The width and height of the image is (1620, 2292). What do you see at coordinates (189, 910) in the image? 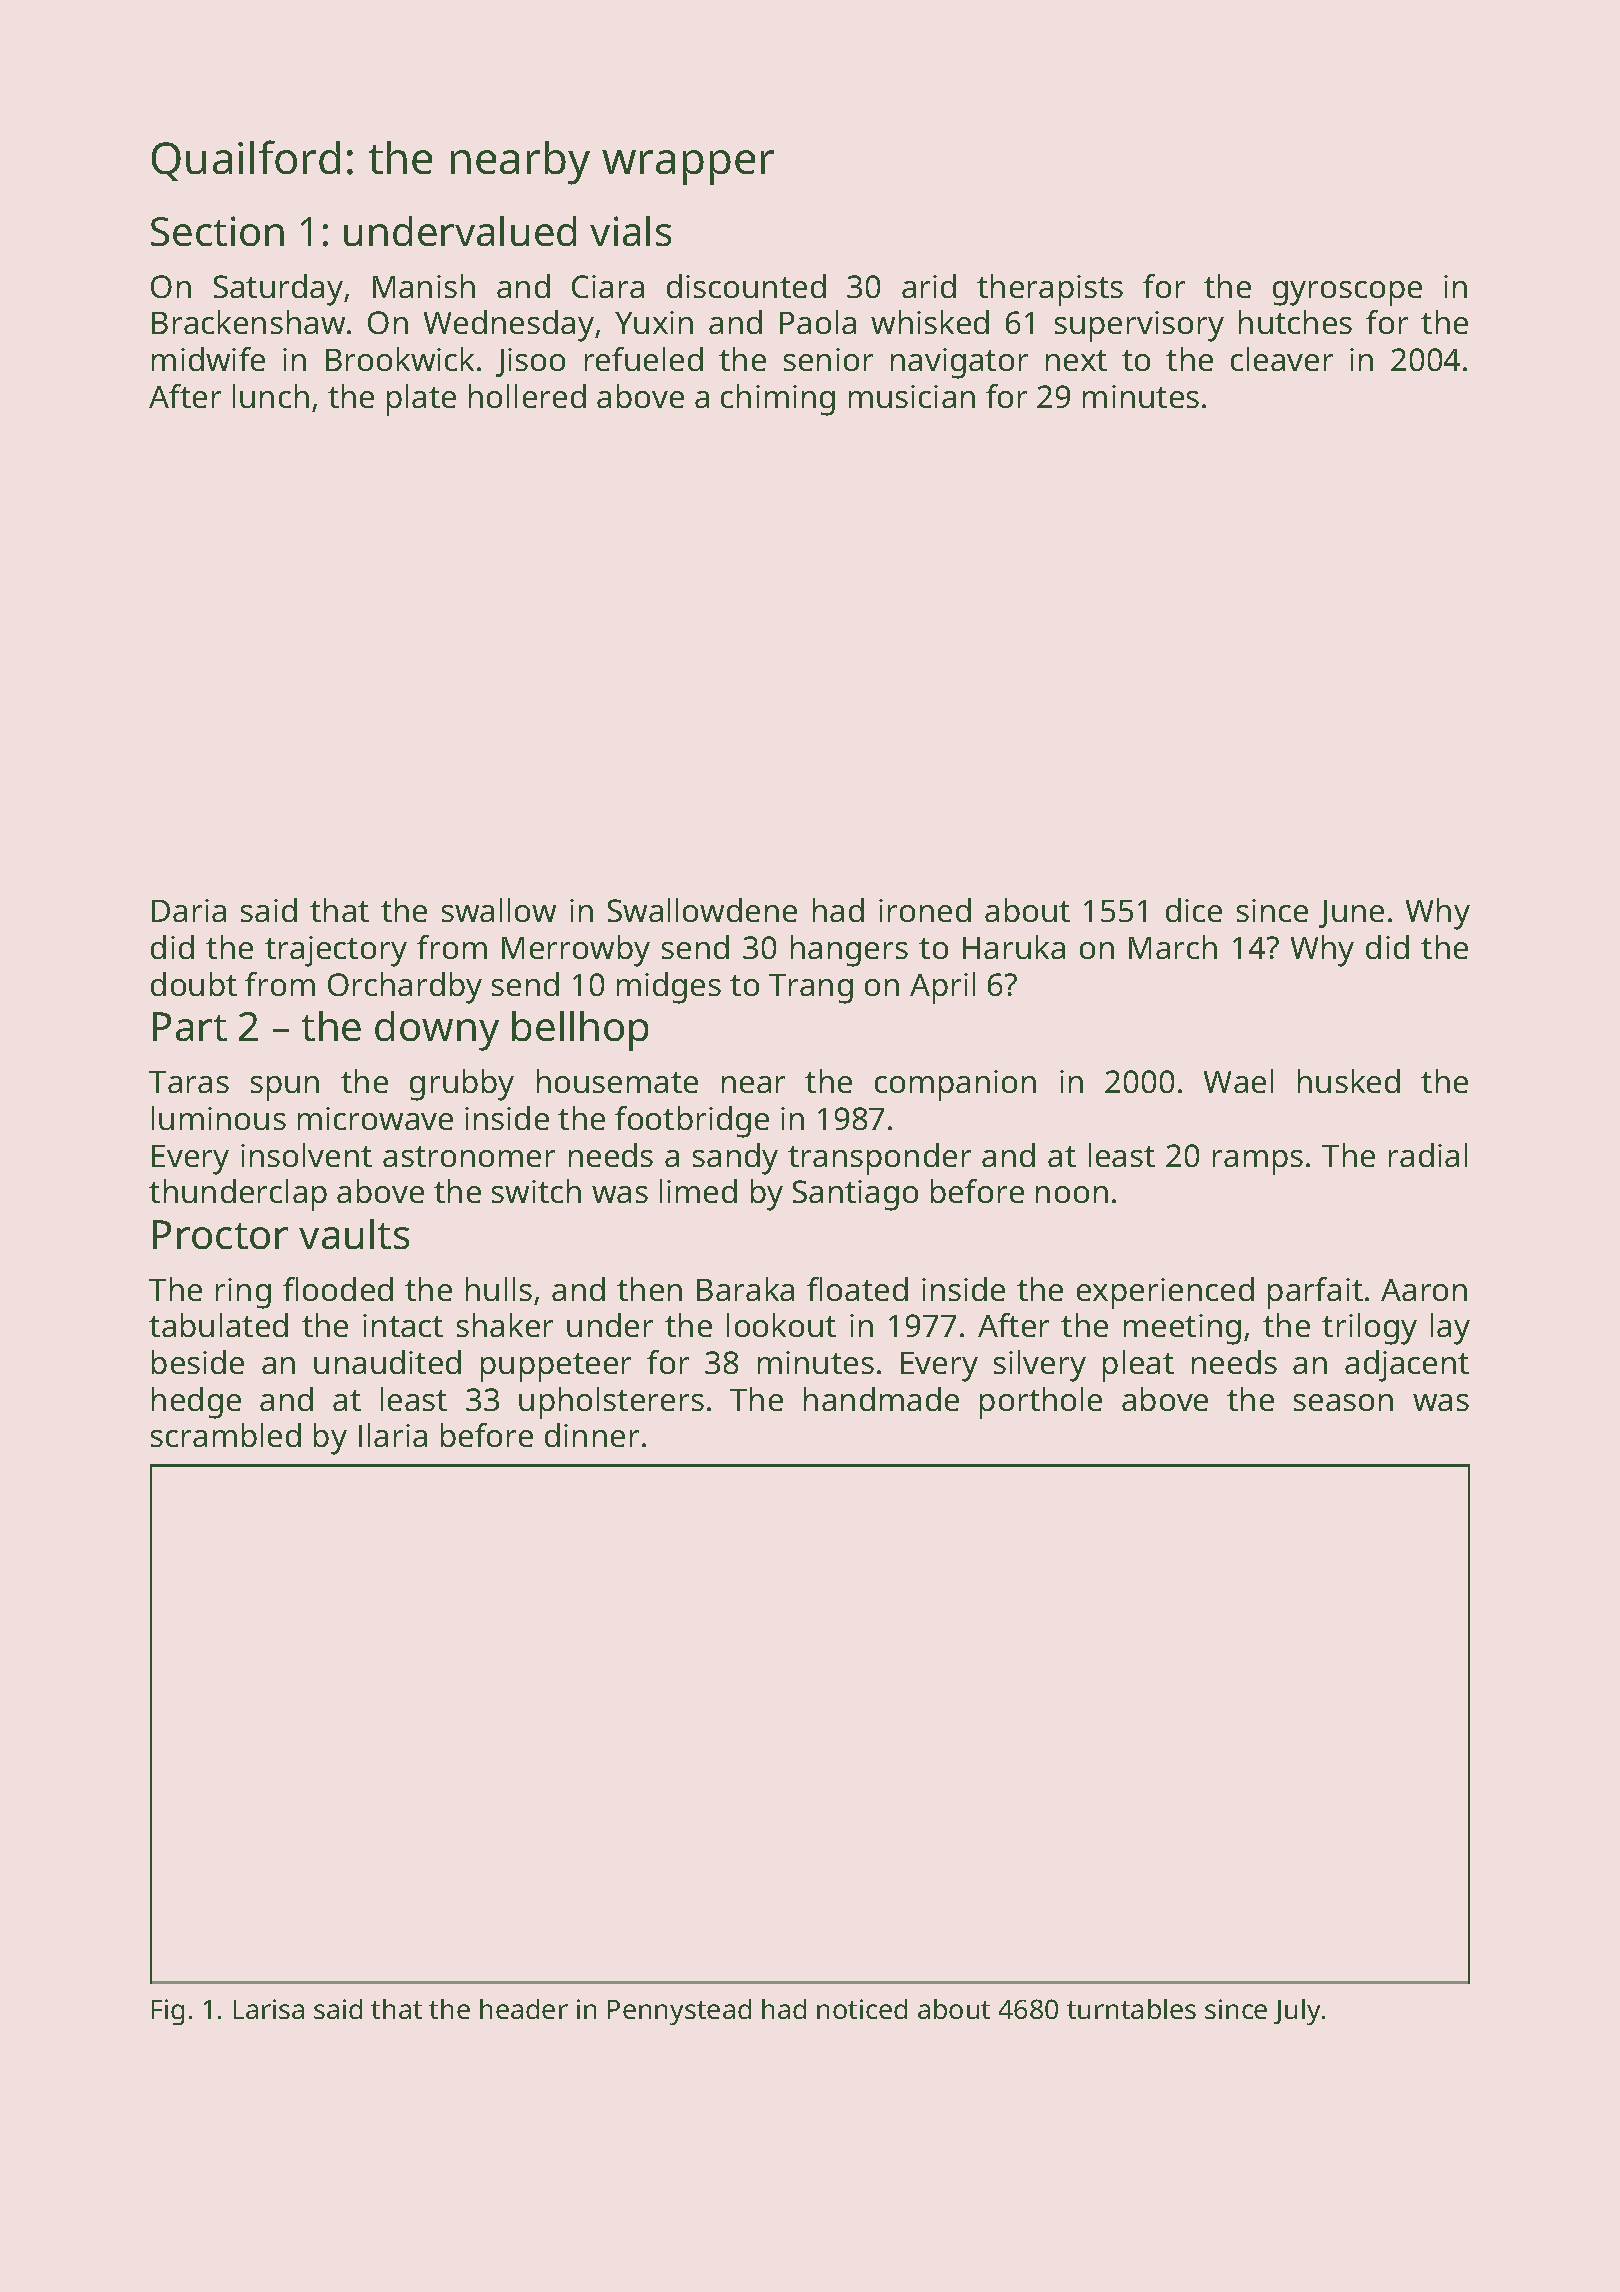
I see `Daria` at bounding box center [189, 910].
